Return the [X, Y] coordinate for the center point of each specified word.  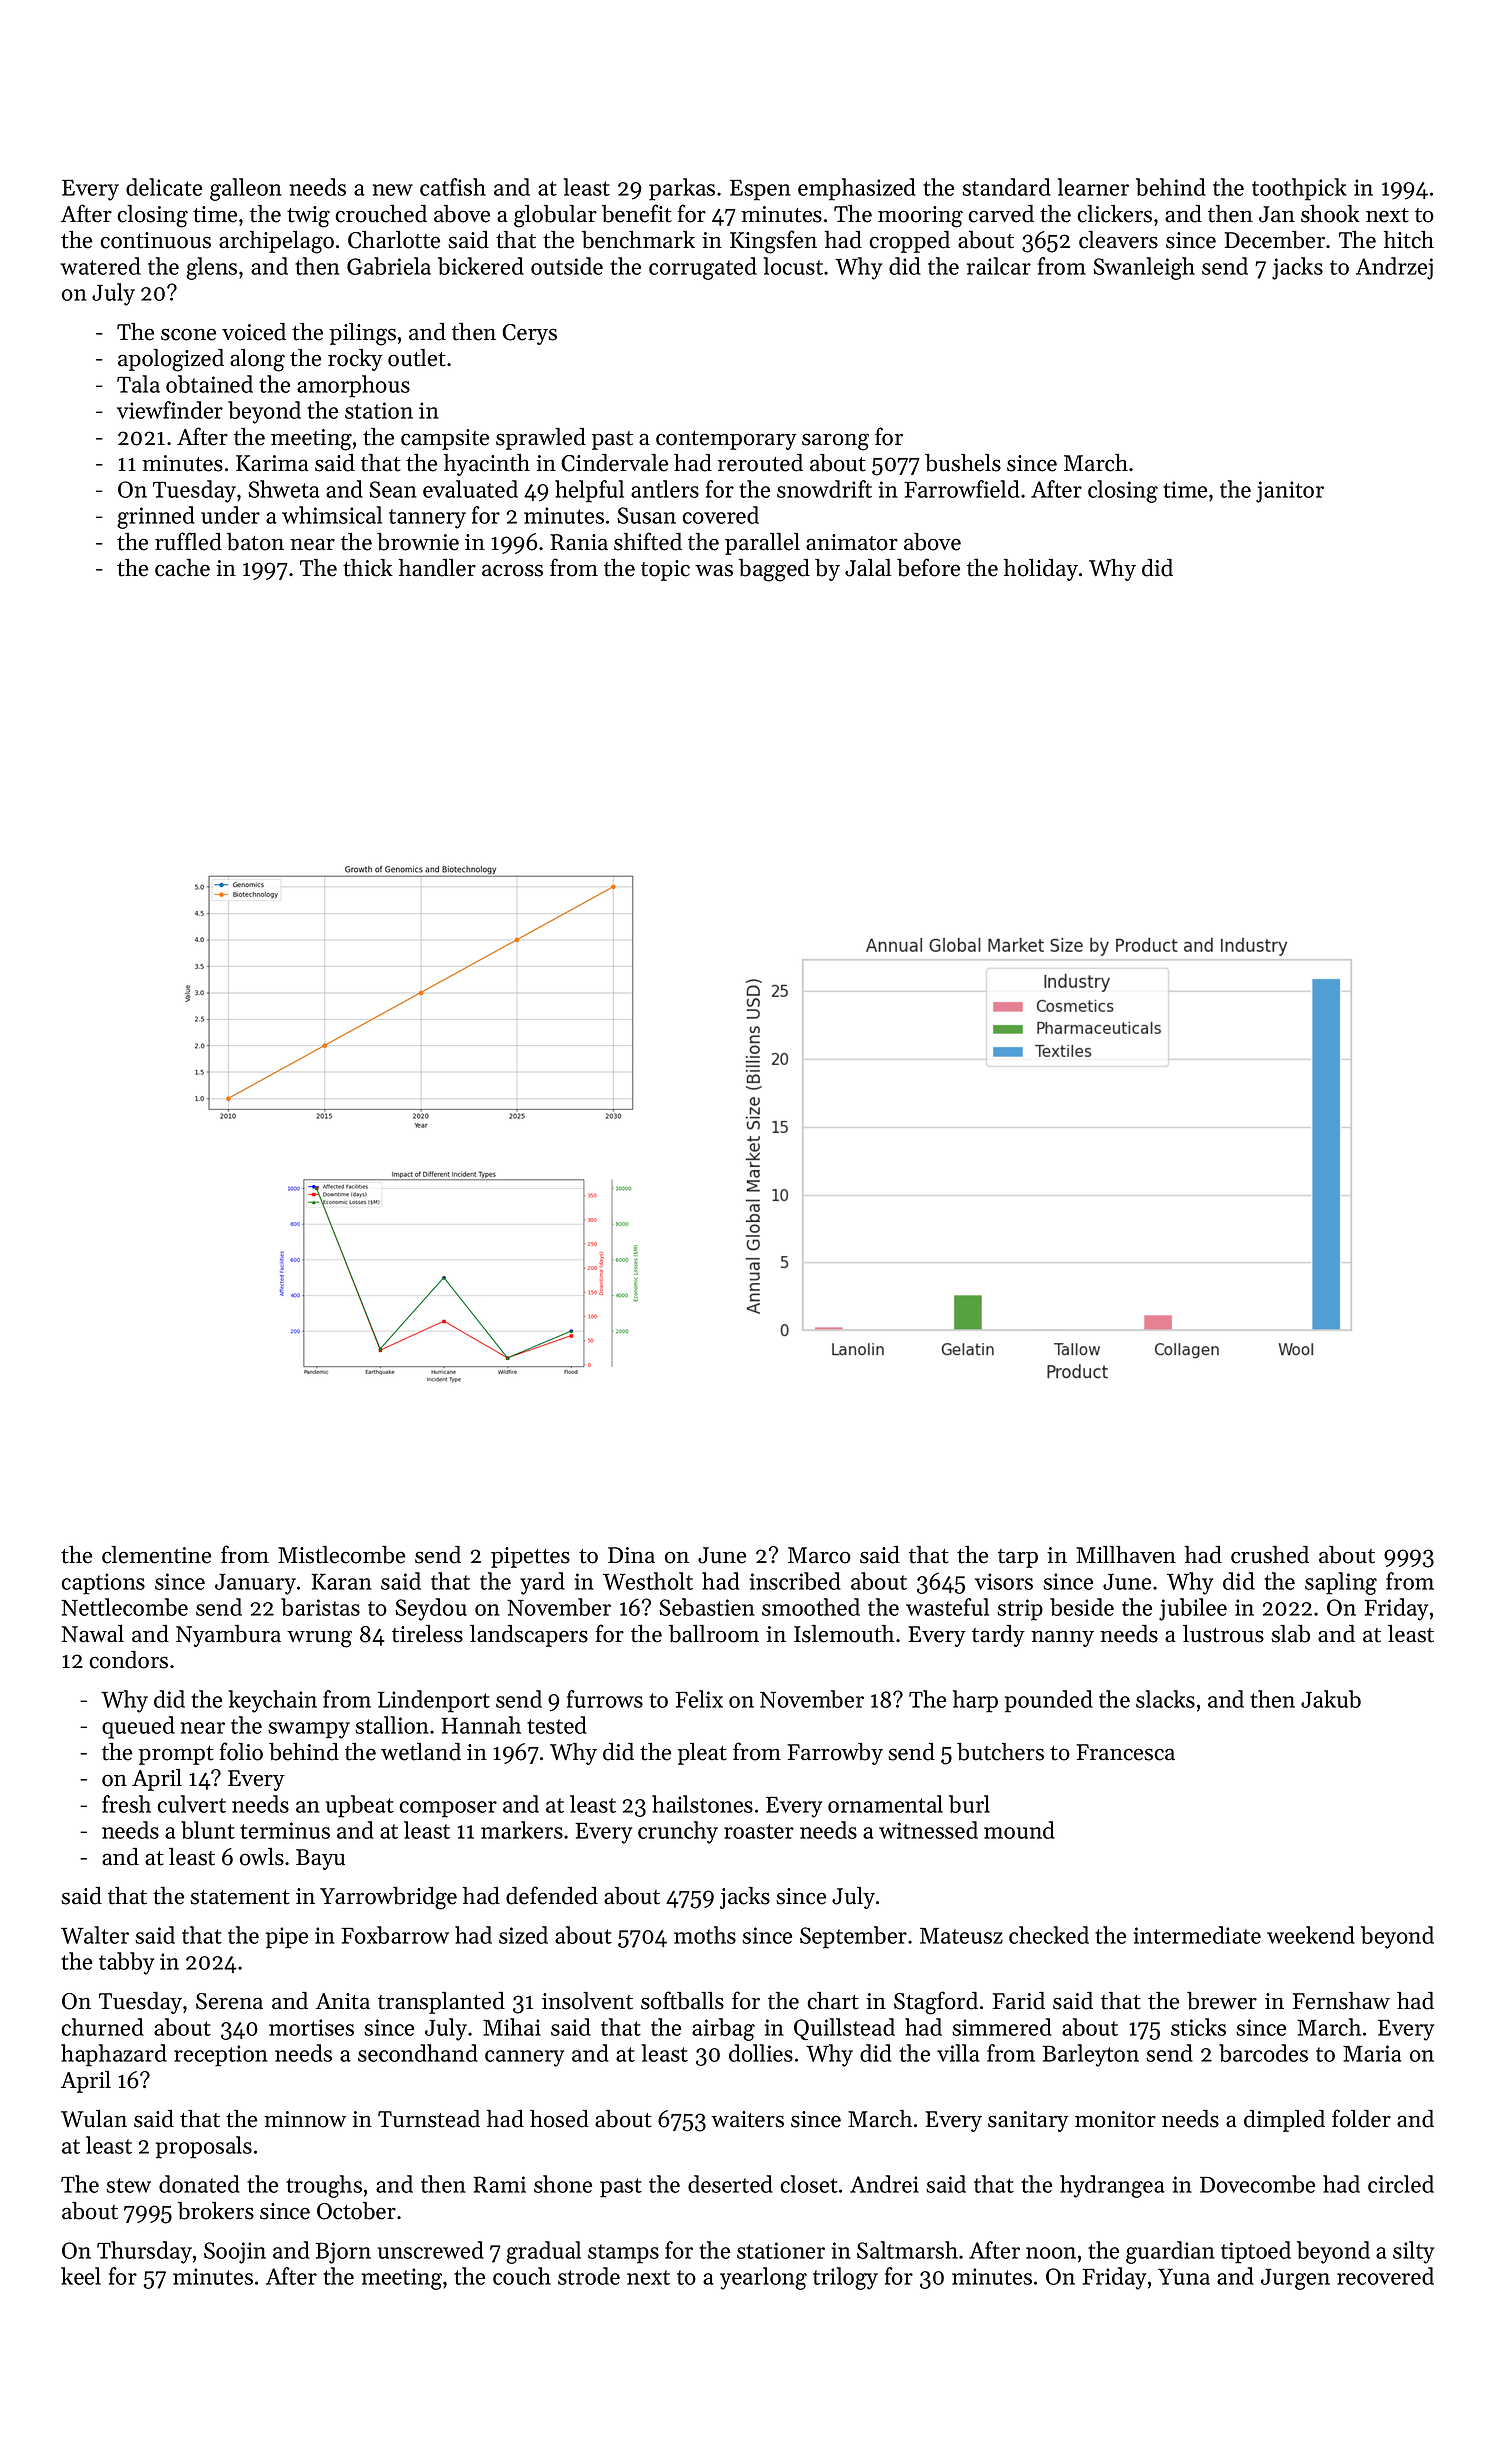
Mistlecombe [341, 1555]
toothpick [1299, 189]
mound [1019, 1830]
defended [552, 1895]
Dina [631, 1555]
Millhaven [1126, 1555]
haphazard [114, 2055]
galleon [246, 189]
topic [665, 570]
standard [1006, 187]
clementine [156, 1555]
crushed [1270, 1555]
